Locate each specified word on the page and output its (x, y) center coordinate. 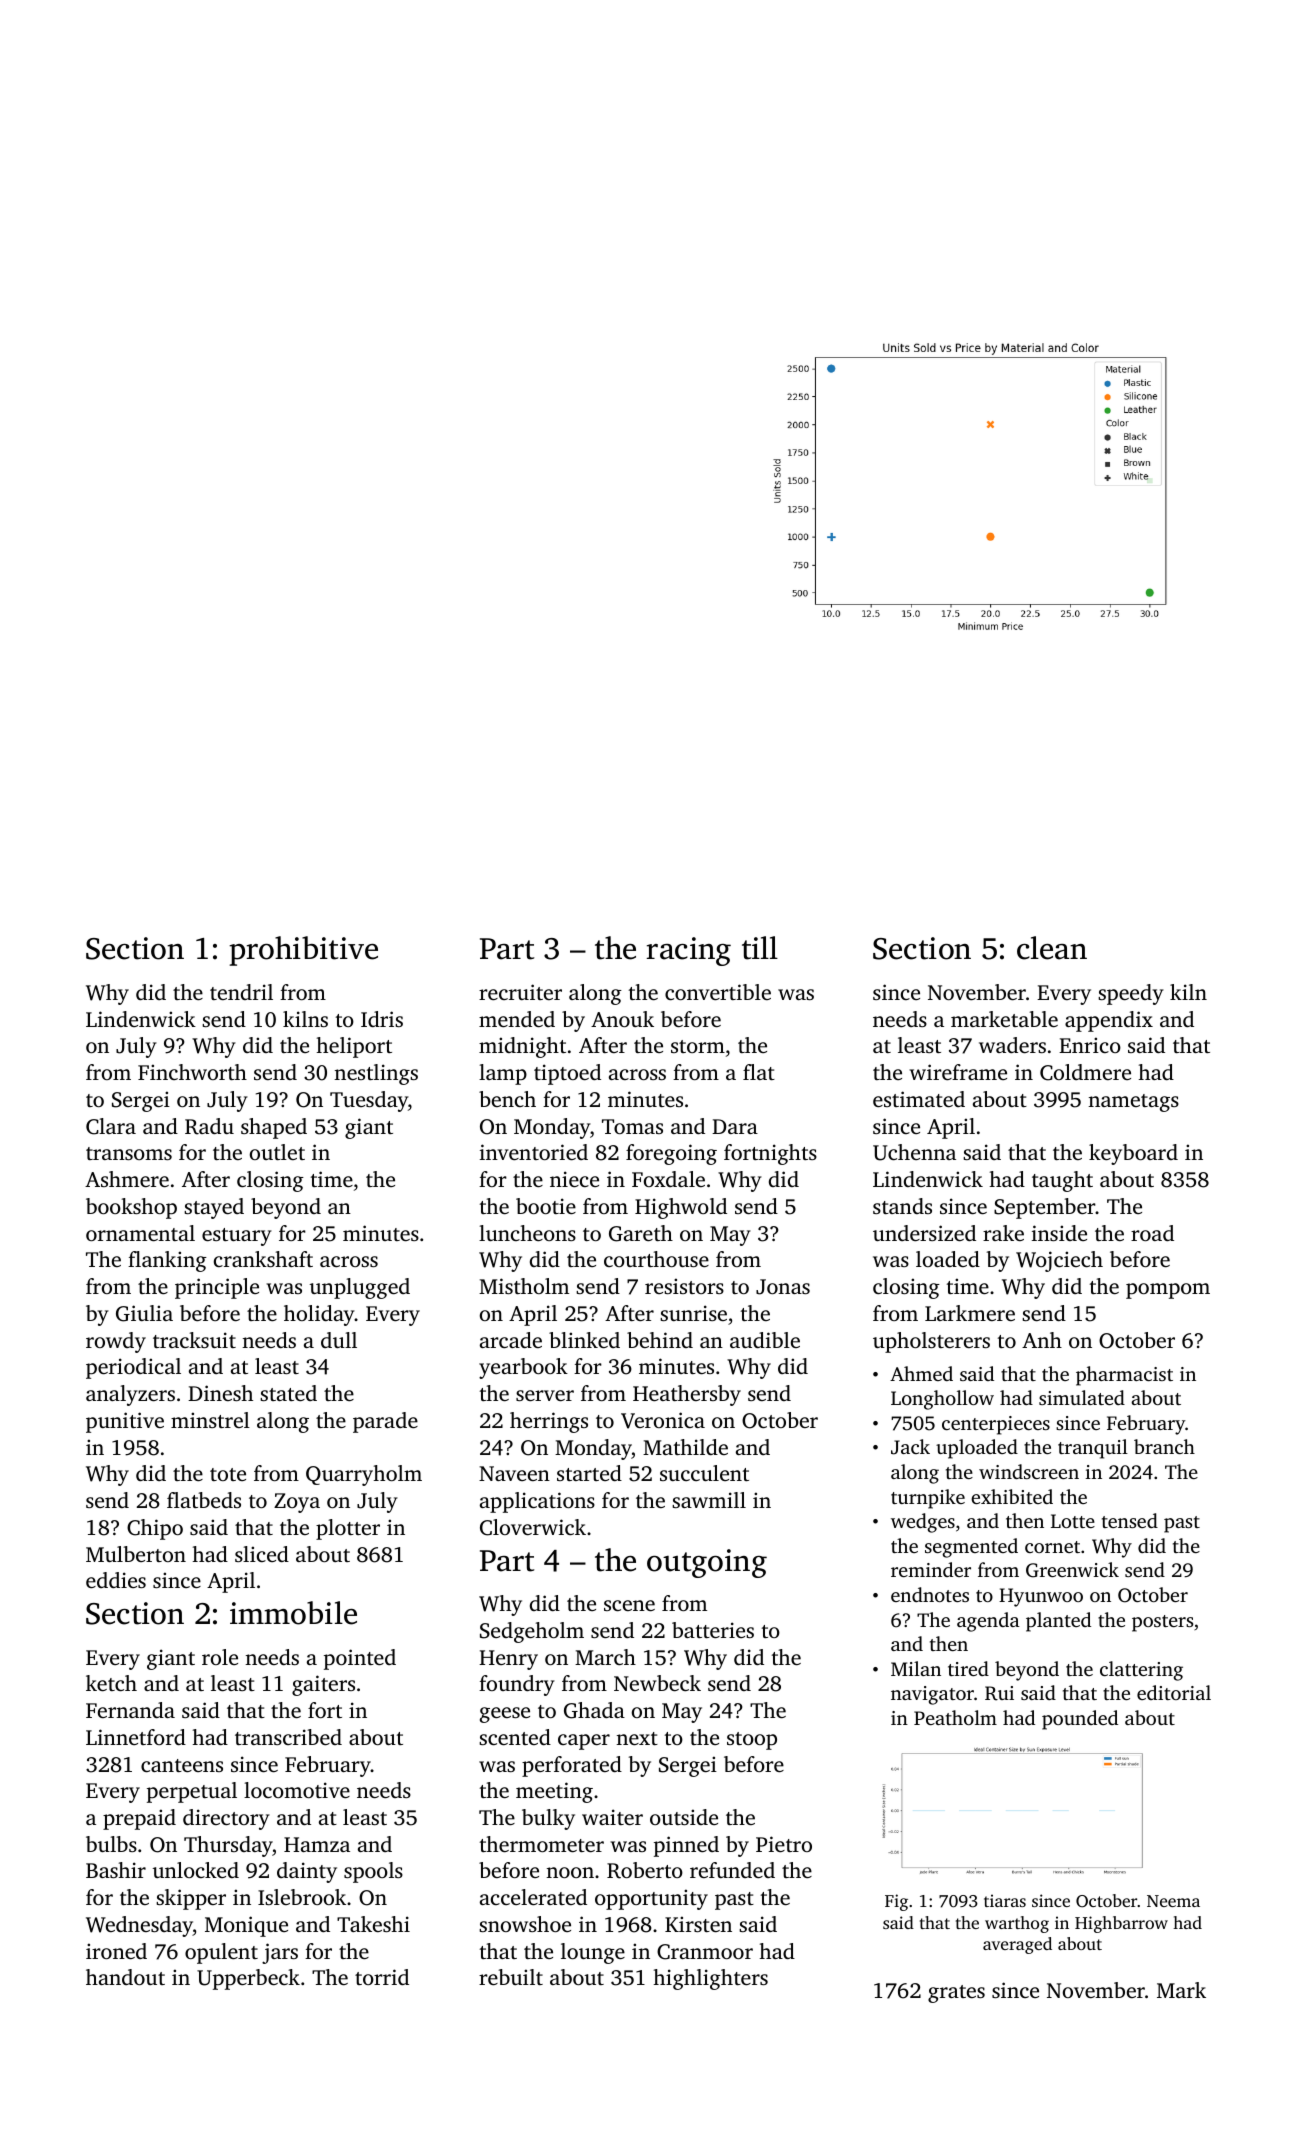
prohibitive (303, 951)
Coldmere (1085, 1072)
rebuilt (511, 1977)
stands (902, 1206)
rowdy (116, 1342)
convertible (718, 992)
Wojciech (1059, 1261)
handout (125, 1977)
